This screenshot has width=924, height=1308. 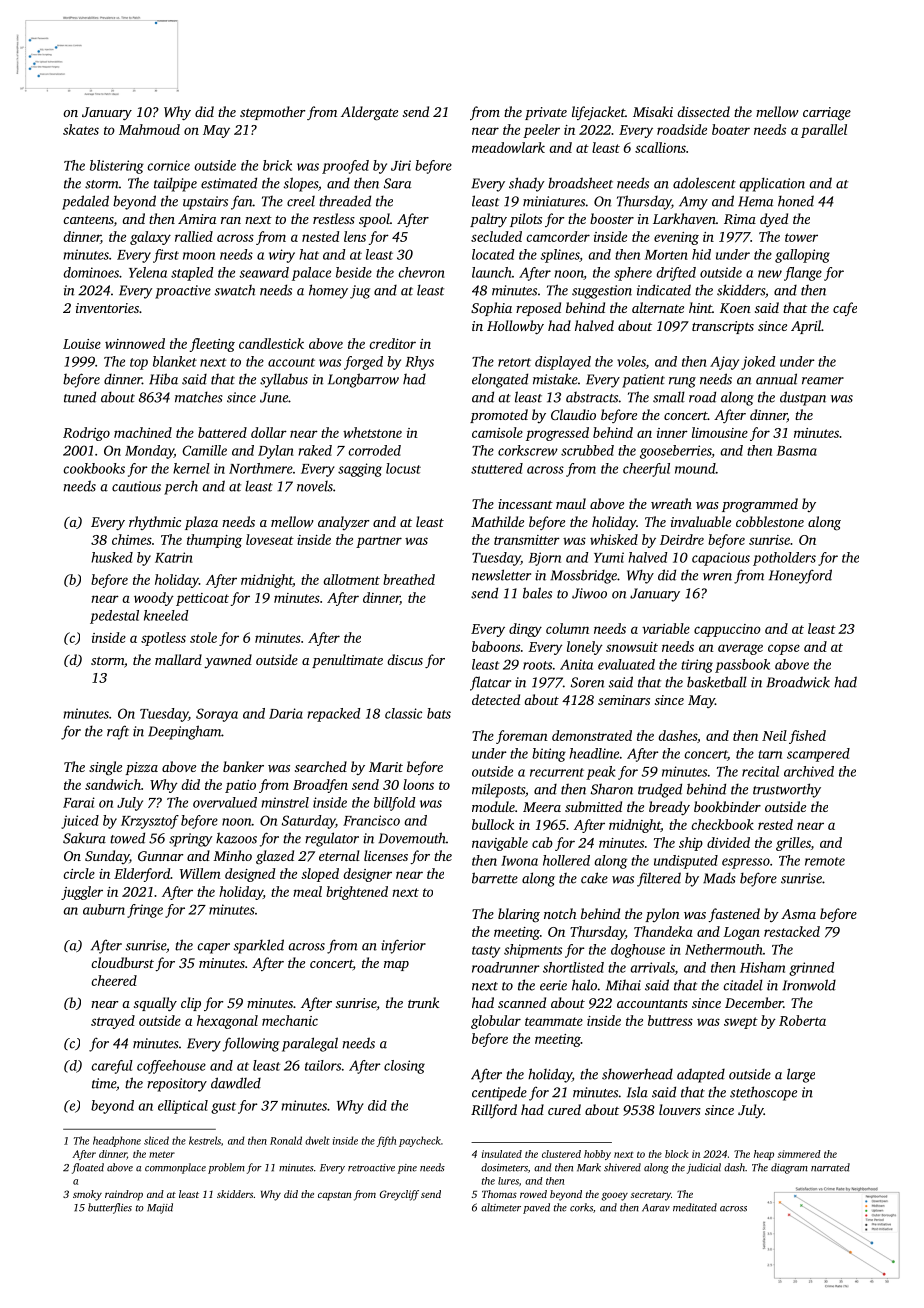 What do you see at coordinates (81, 129) in the screenshot?
I see `skates` at bounding box center [81, 129].
